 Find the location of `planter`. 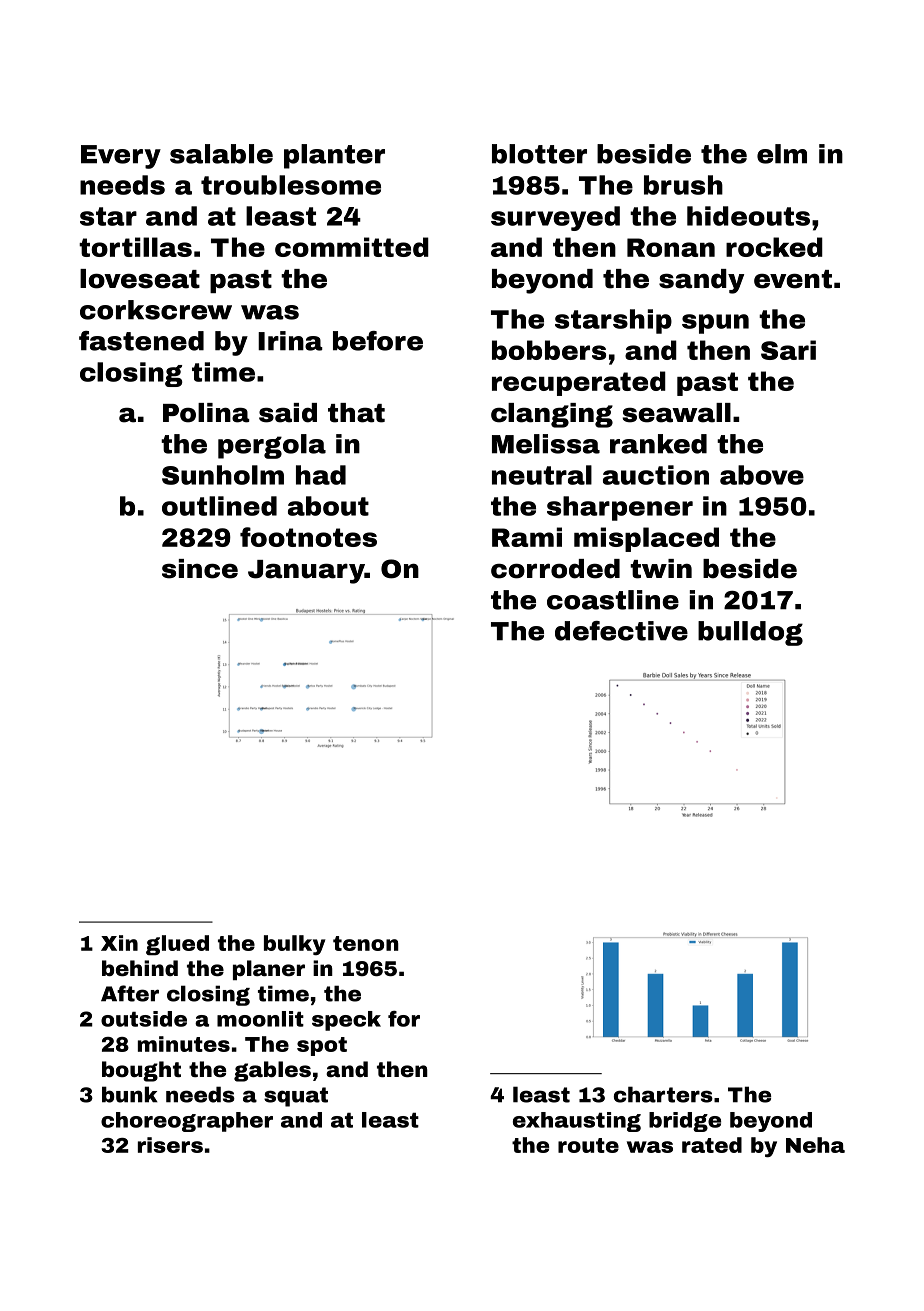

planter is located at coordinates (334, 156).
